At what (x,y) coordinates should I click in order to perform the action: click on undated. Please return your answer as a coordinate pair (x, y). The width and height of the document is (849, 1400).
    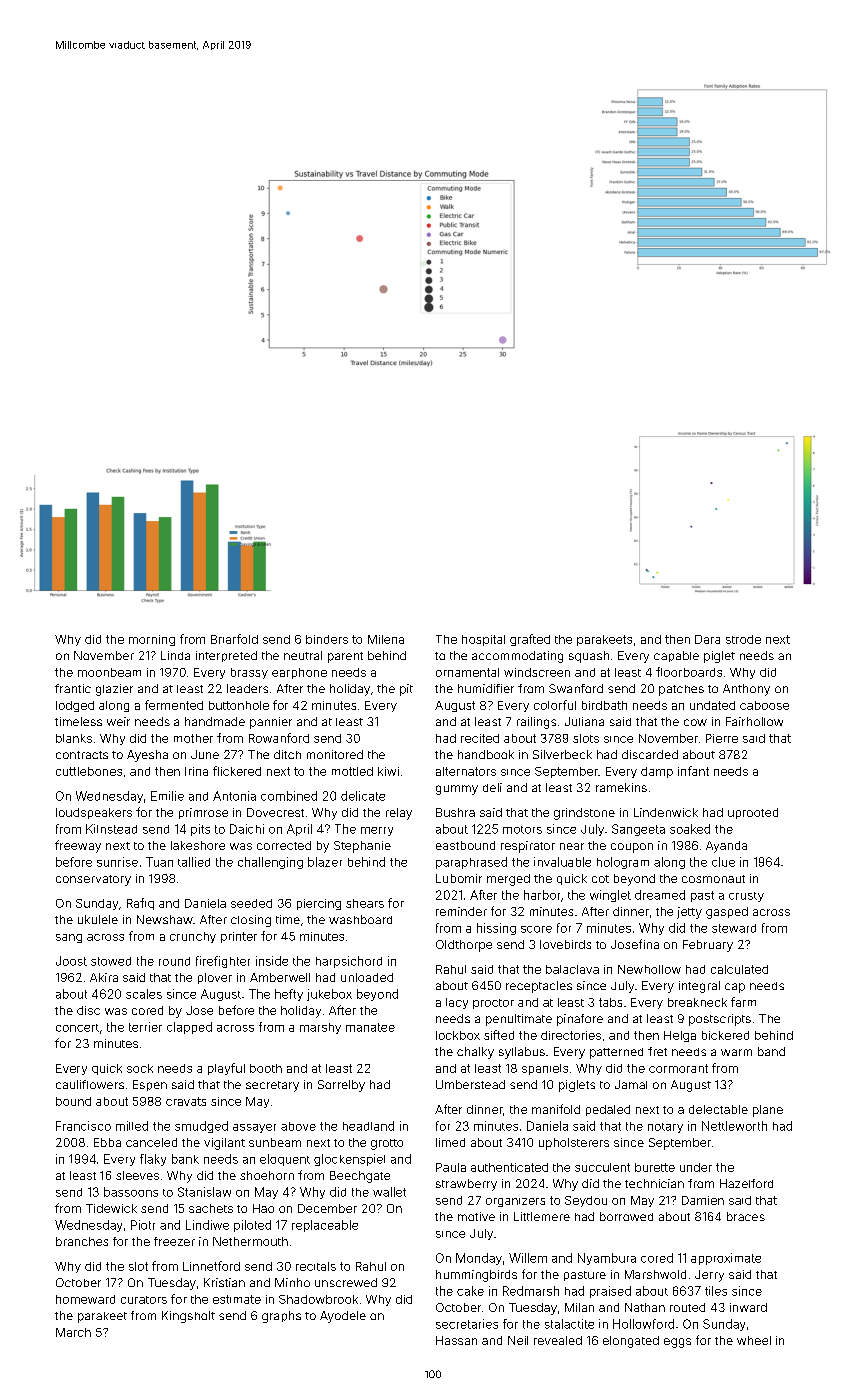
    Looking at the image, I should click on (712, 705).
